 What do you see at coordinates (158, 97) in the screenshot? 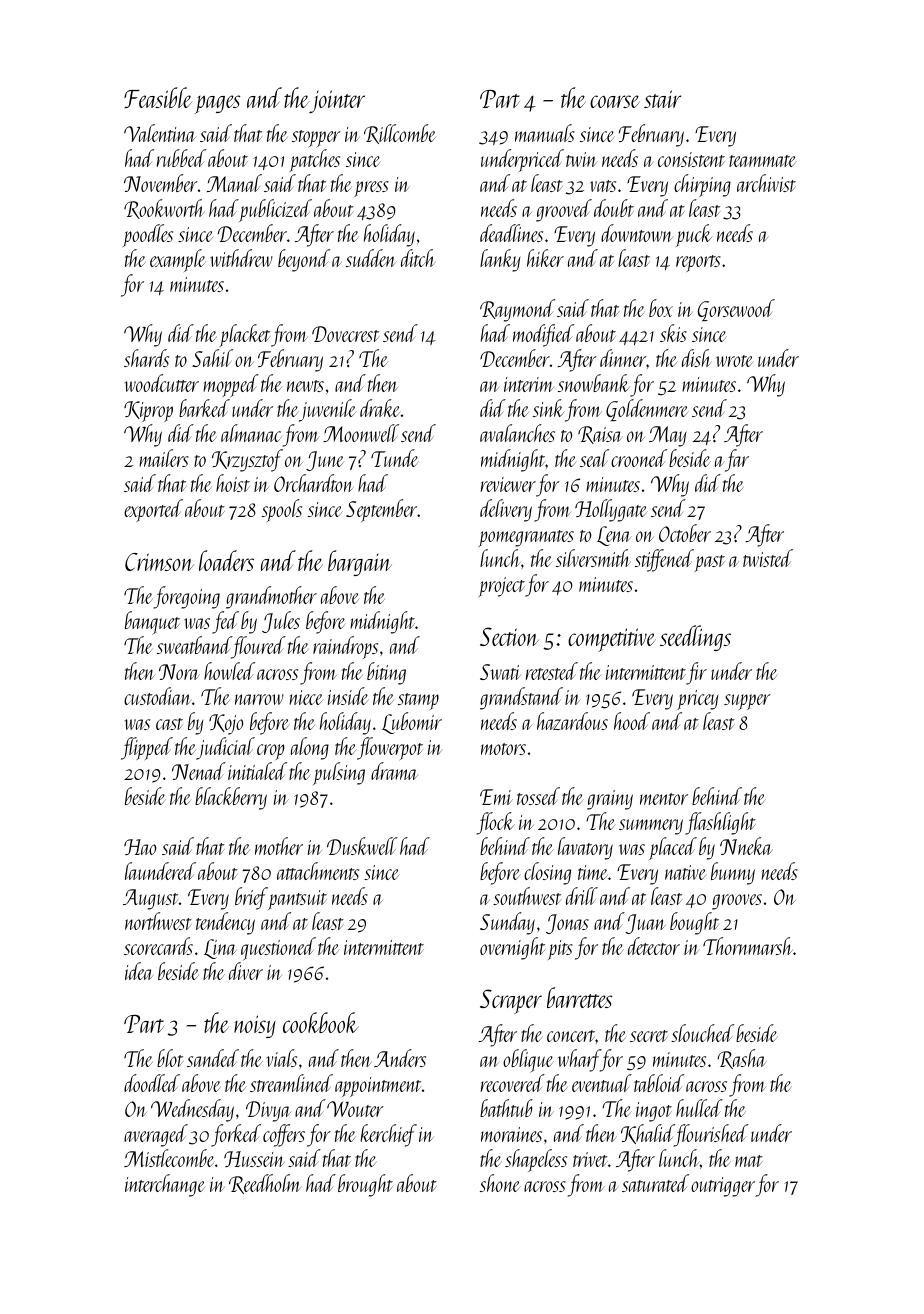
I see `Feasible` at bounding box center [158, 97].
